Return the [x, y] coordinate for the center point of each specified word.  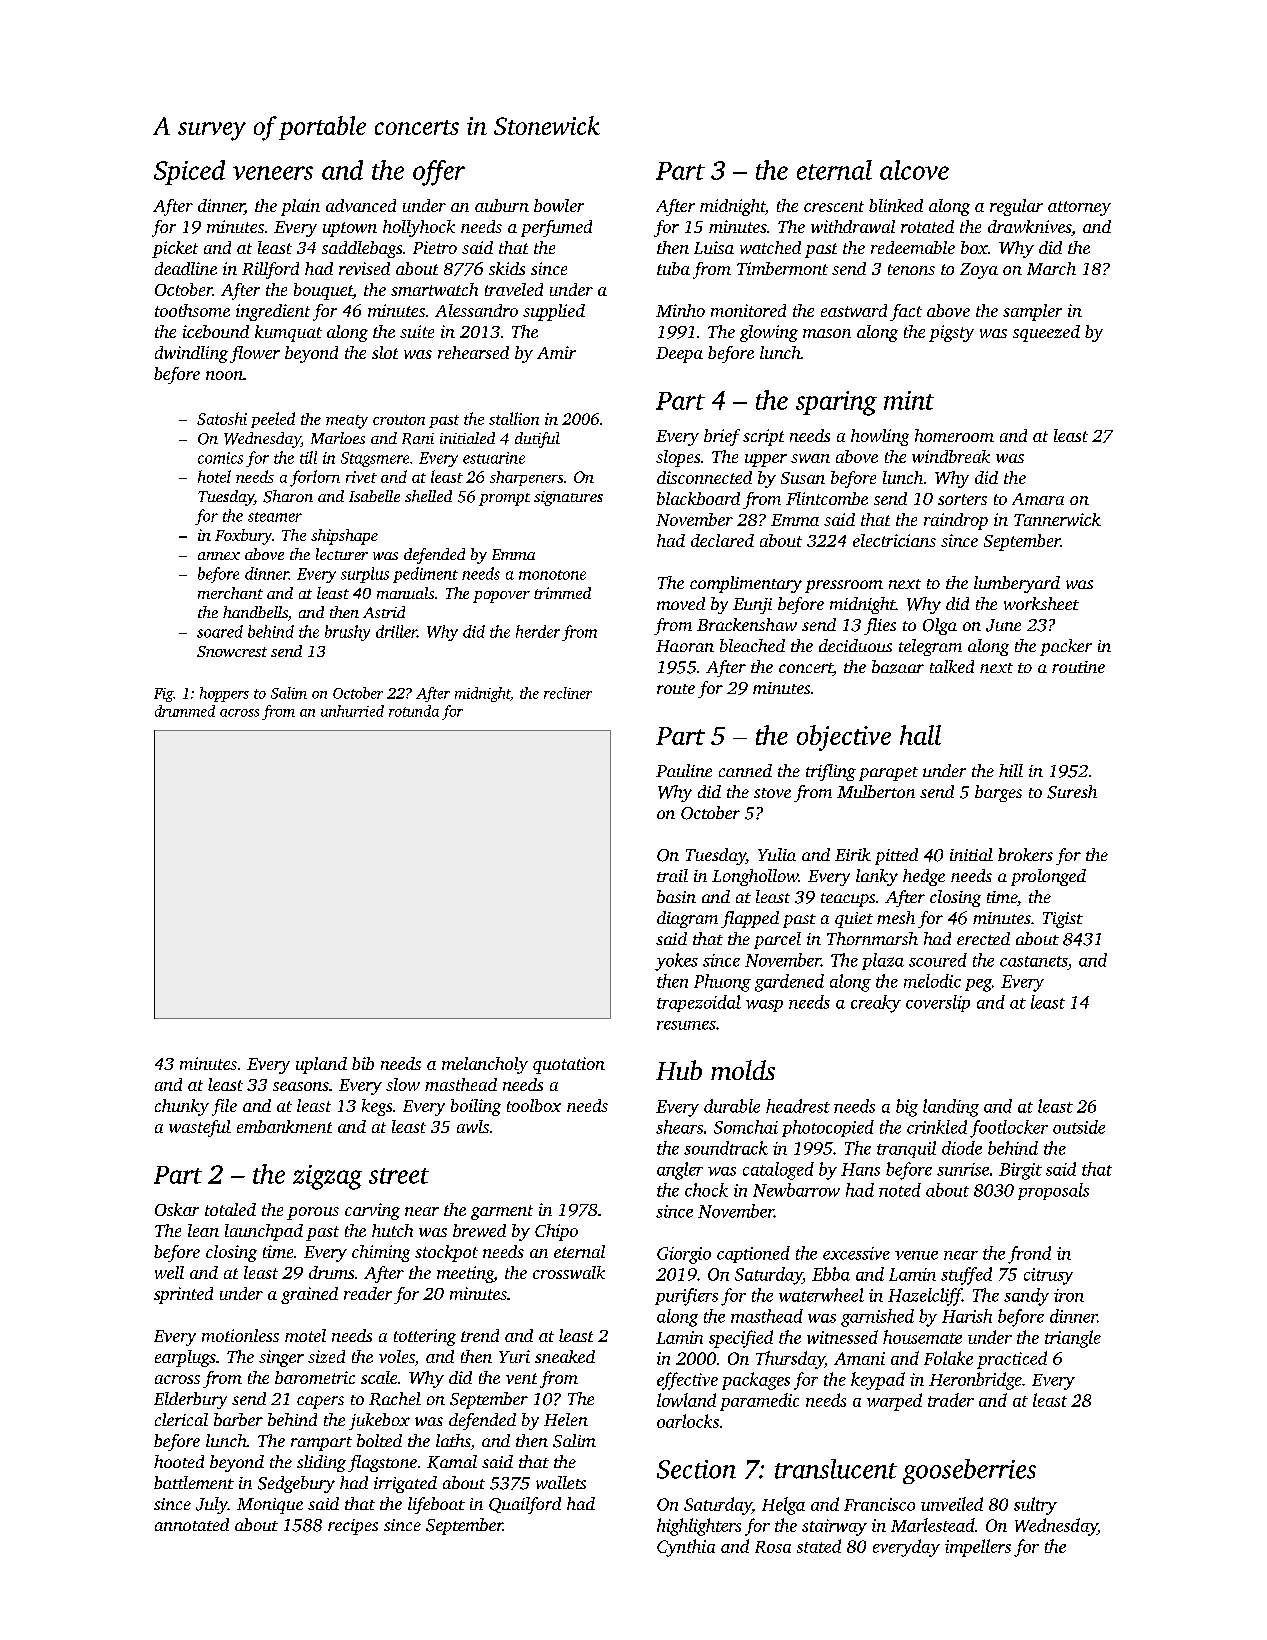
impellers [978, 1548]
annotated [192, 1524]
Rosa [773, 1547]
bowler [559, 205]
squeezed [1046, 333]
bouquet [323, 291]
